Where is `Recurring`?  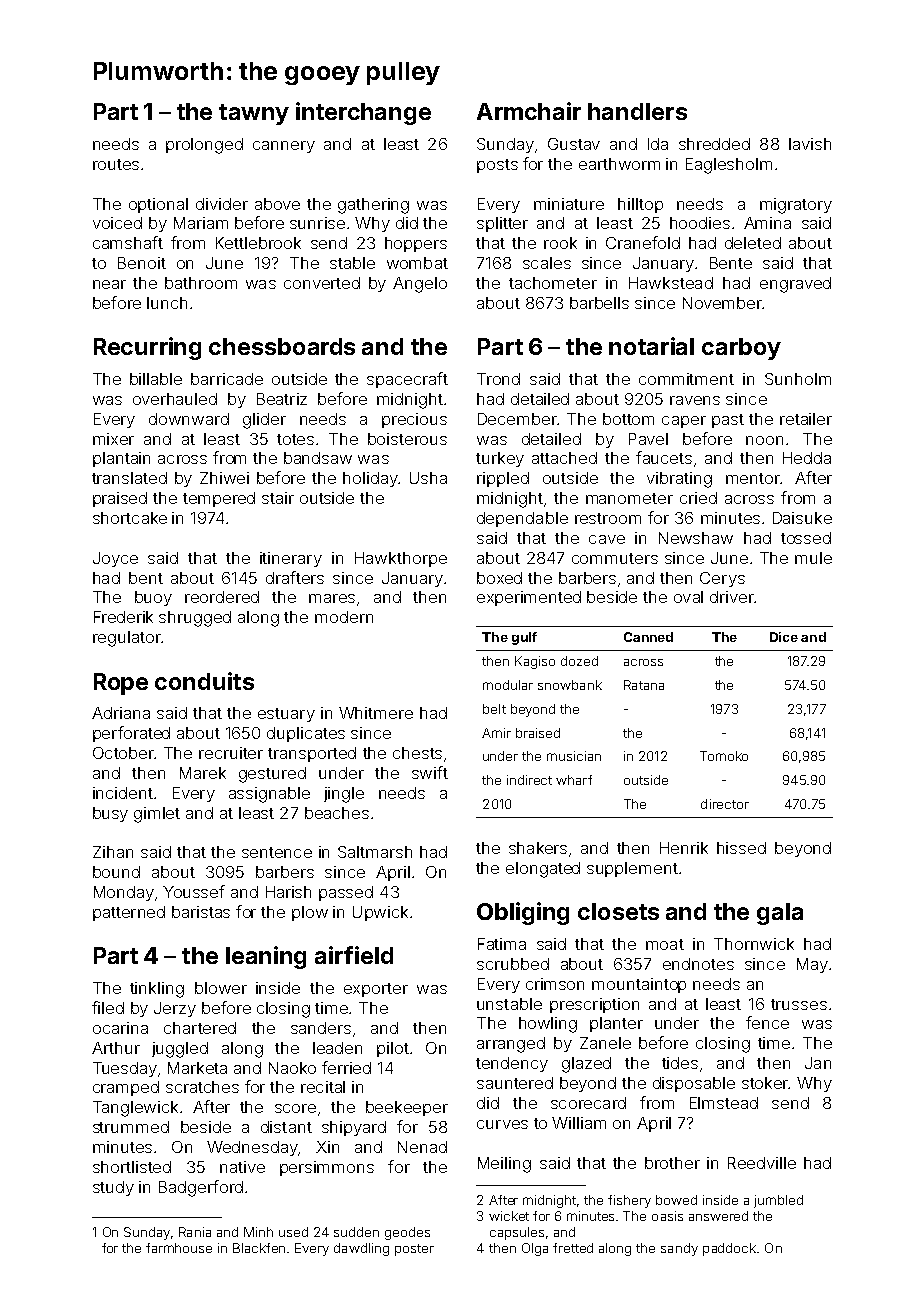
Recurring is located at coordinates (147, 348).
